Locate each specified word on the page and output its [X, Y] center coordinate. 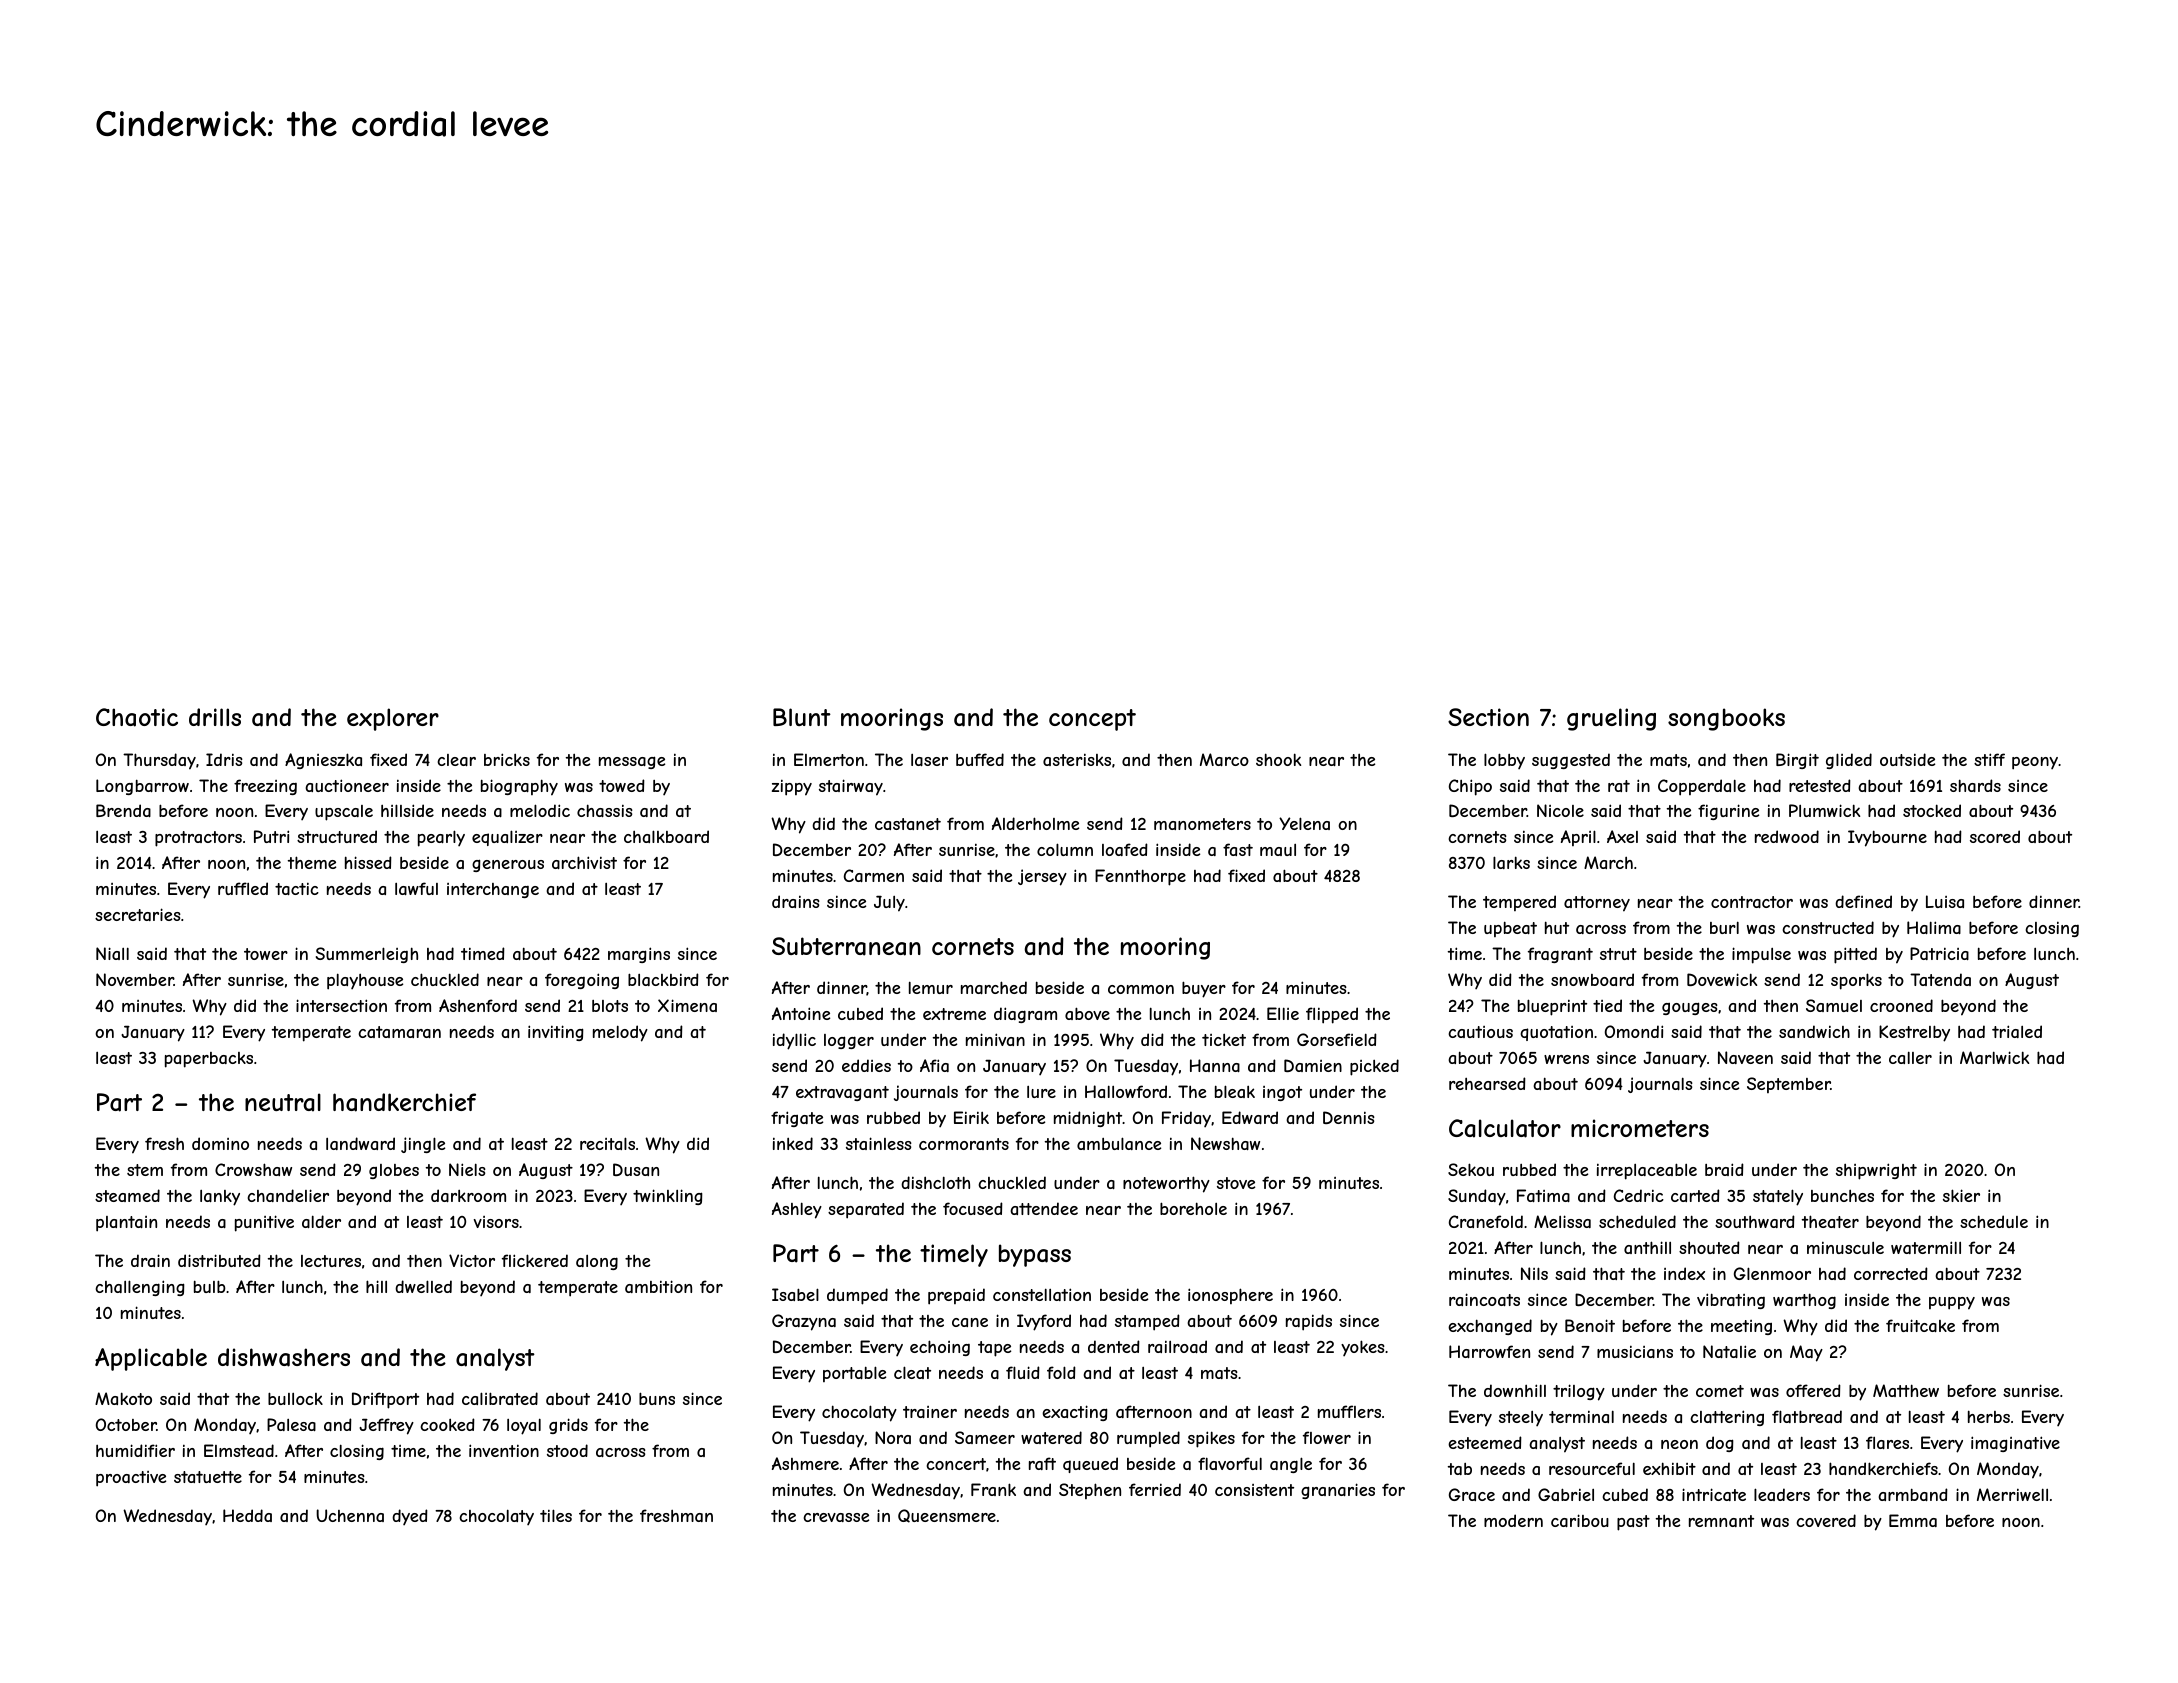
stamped [1147, 1322]
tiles [556, 1515]
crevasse [836, 1517]
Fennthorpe [1140, 877]
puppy [1952, 1303]
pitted [1855, 955]
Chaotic [137, 717]
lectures [331, 1261]
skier [1961, 1195]
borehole [1193, 1208]
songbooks [1726, 719]
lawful [416, 888]
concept [1092, 720]
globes [394, 1171]
